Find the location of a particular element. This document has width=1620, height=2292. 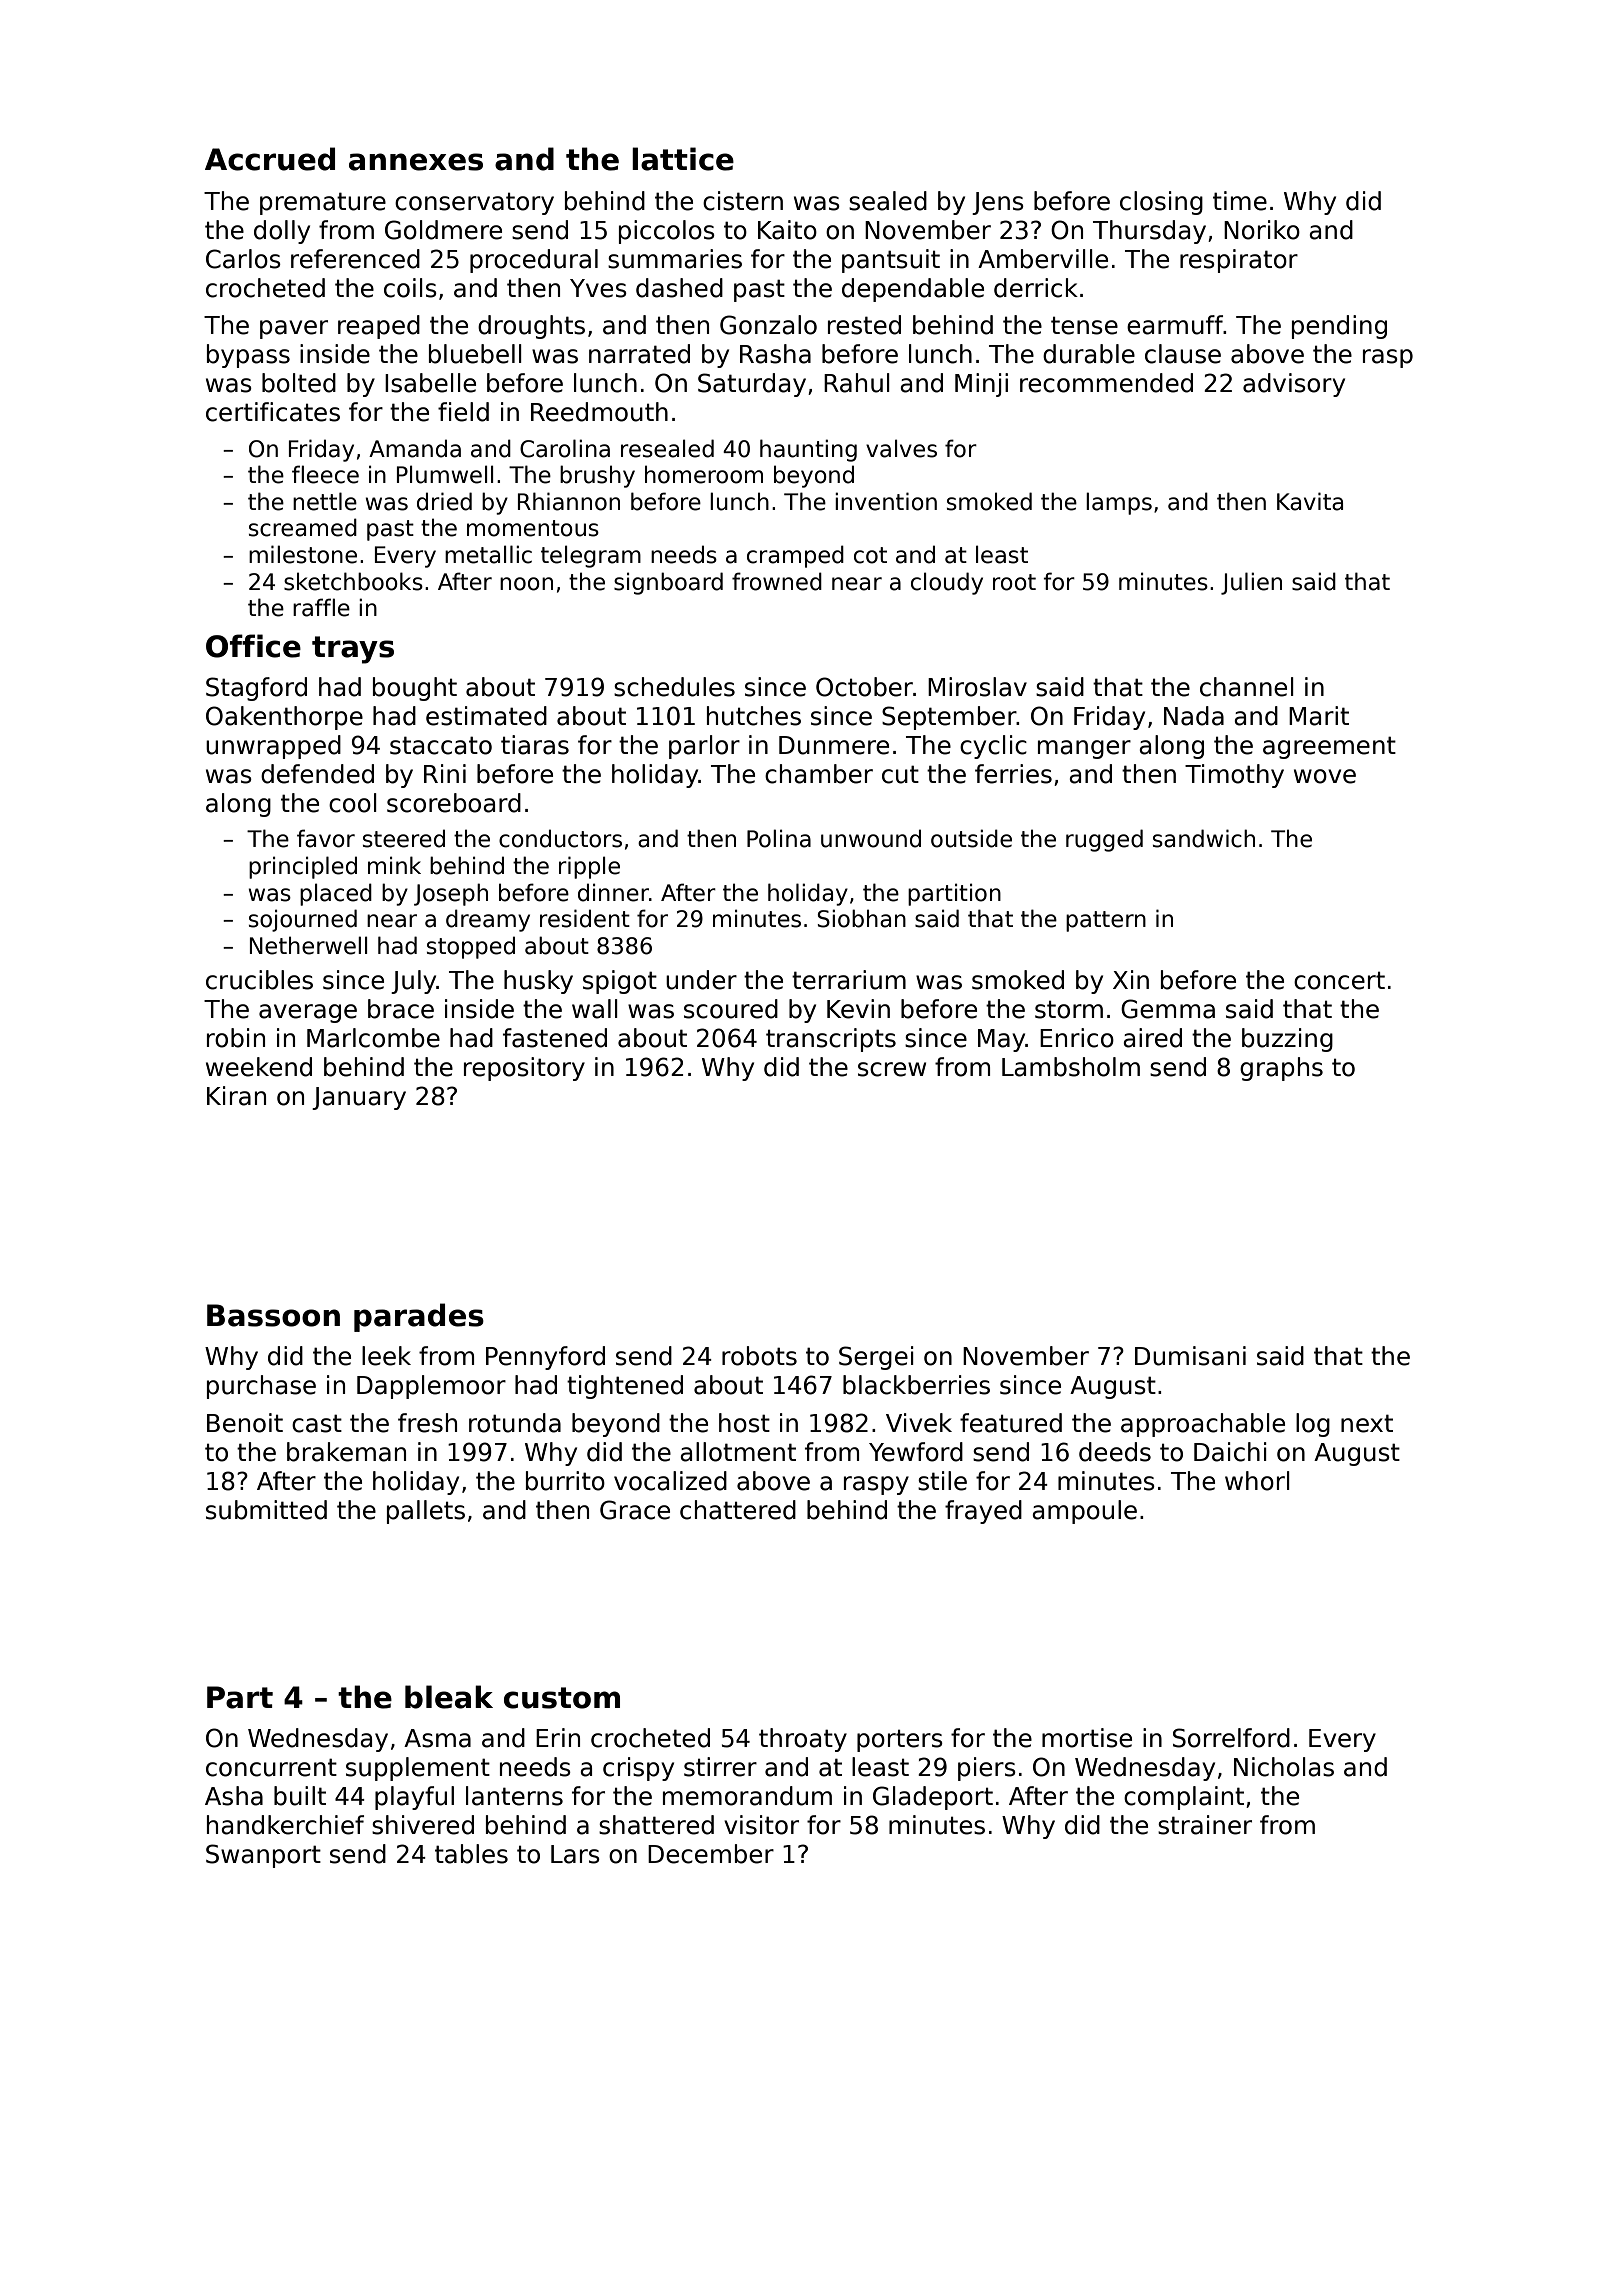

whorl is located at coordinates (1257, 1481).
